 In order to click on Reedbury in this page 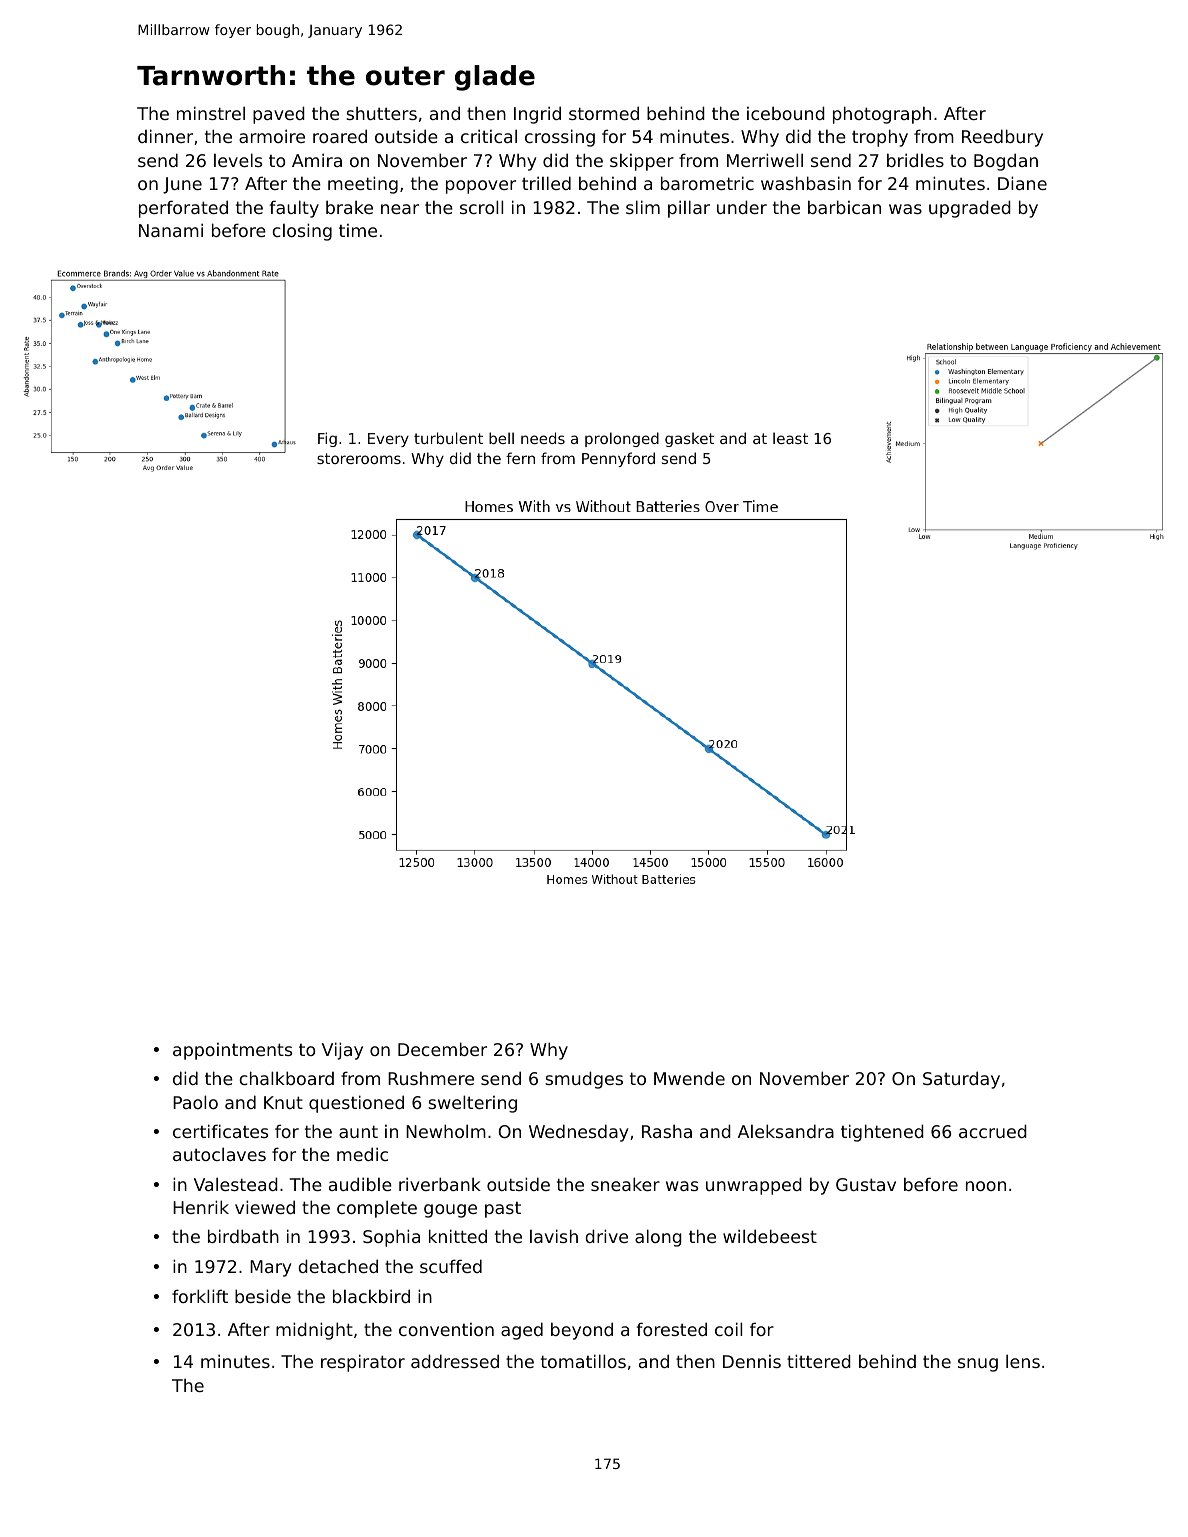, I will do `click(1002, 138)`.
